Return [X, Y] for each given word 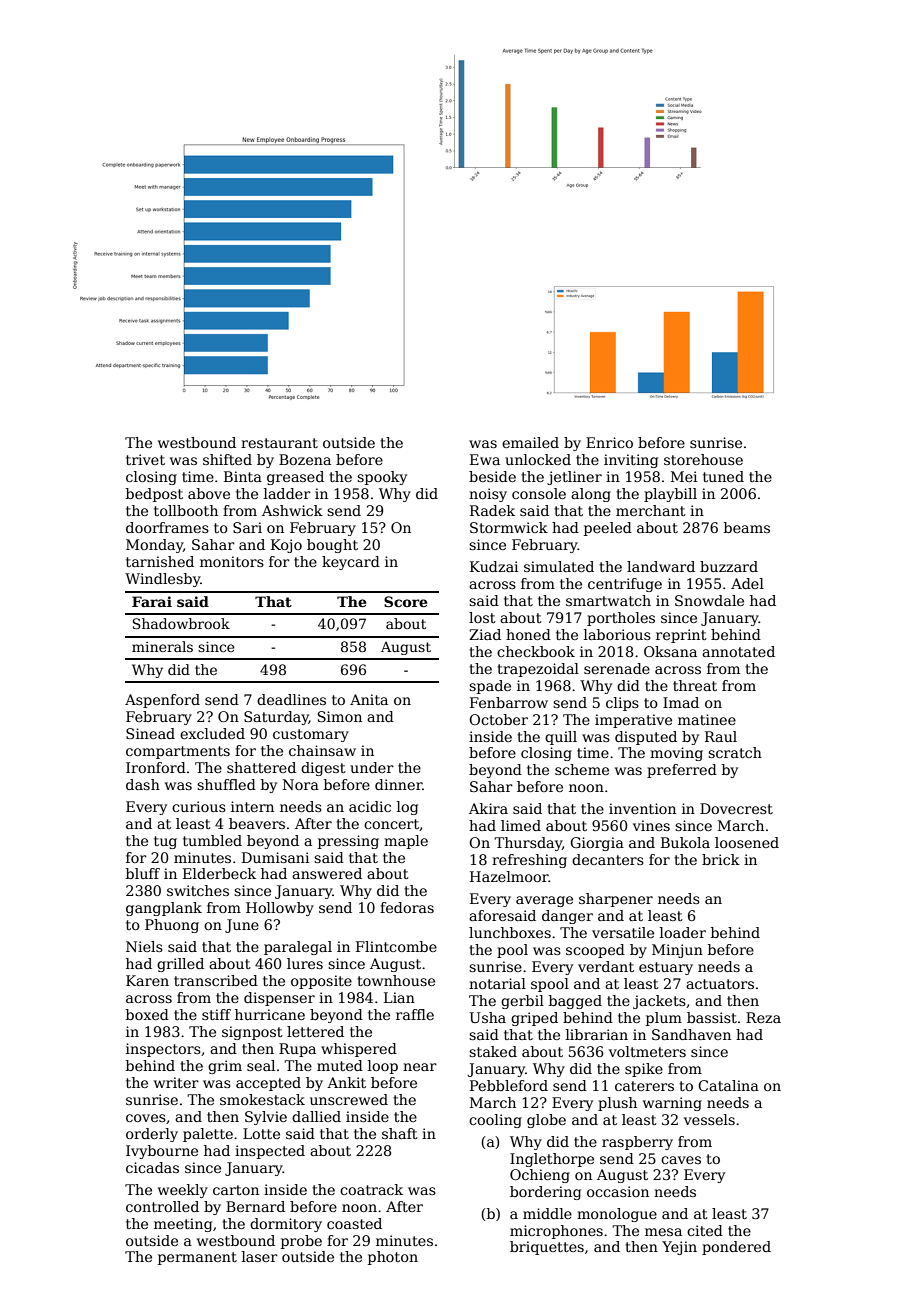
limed [521, 825]
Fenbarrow [509, 702]
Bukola [685, 842]
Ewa [485, 459]
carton [236, 1190]
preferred [682, 771]
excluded [212, 733]
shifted [227, 459]
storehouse [703, 459]
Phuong [172, 926]
